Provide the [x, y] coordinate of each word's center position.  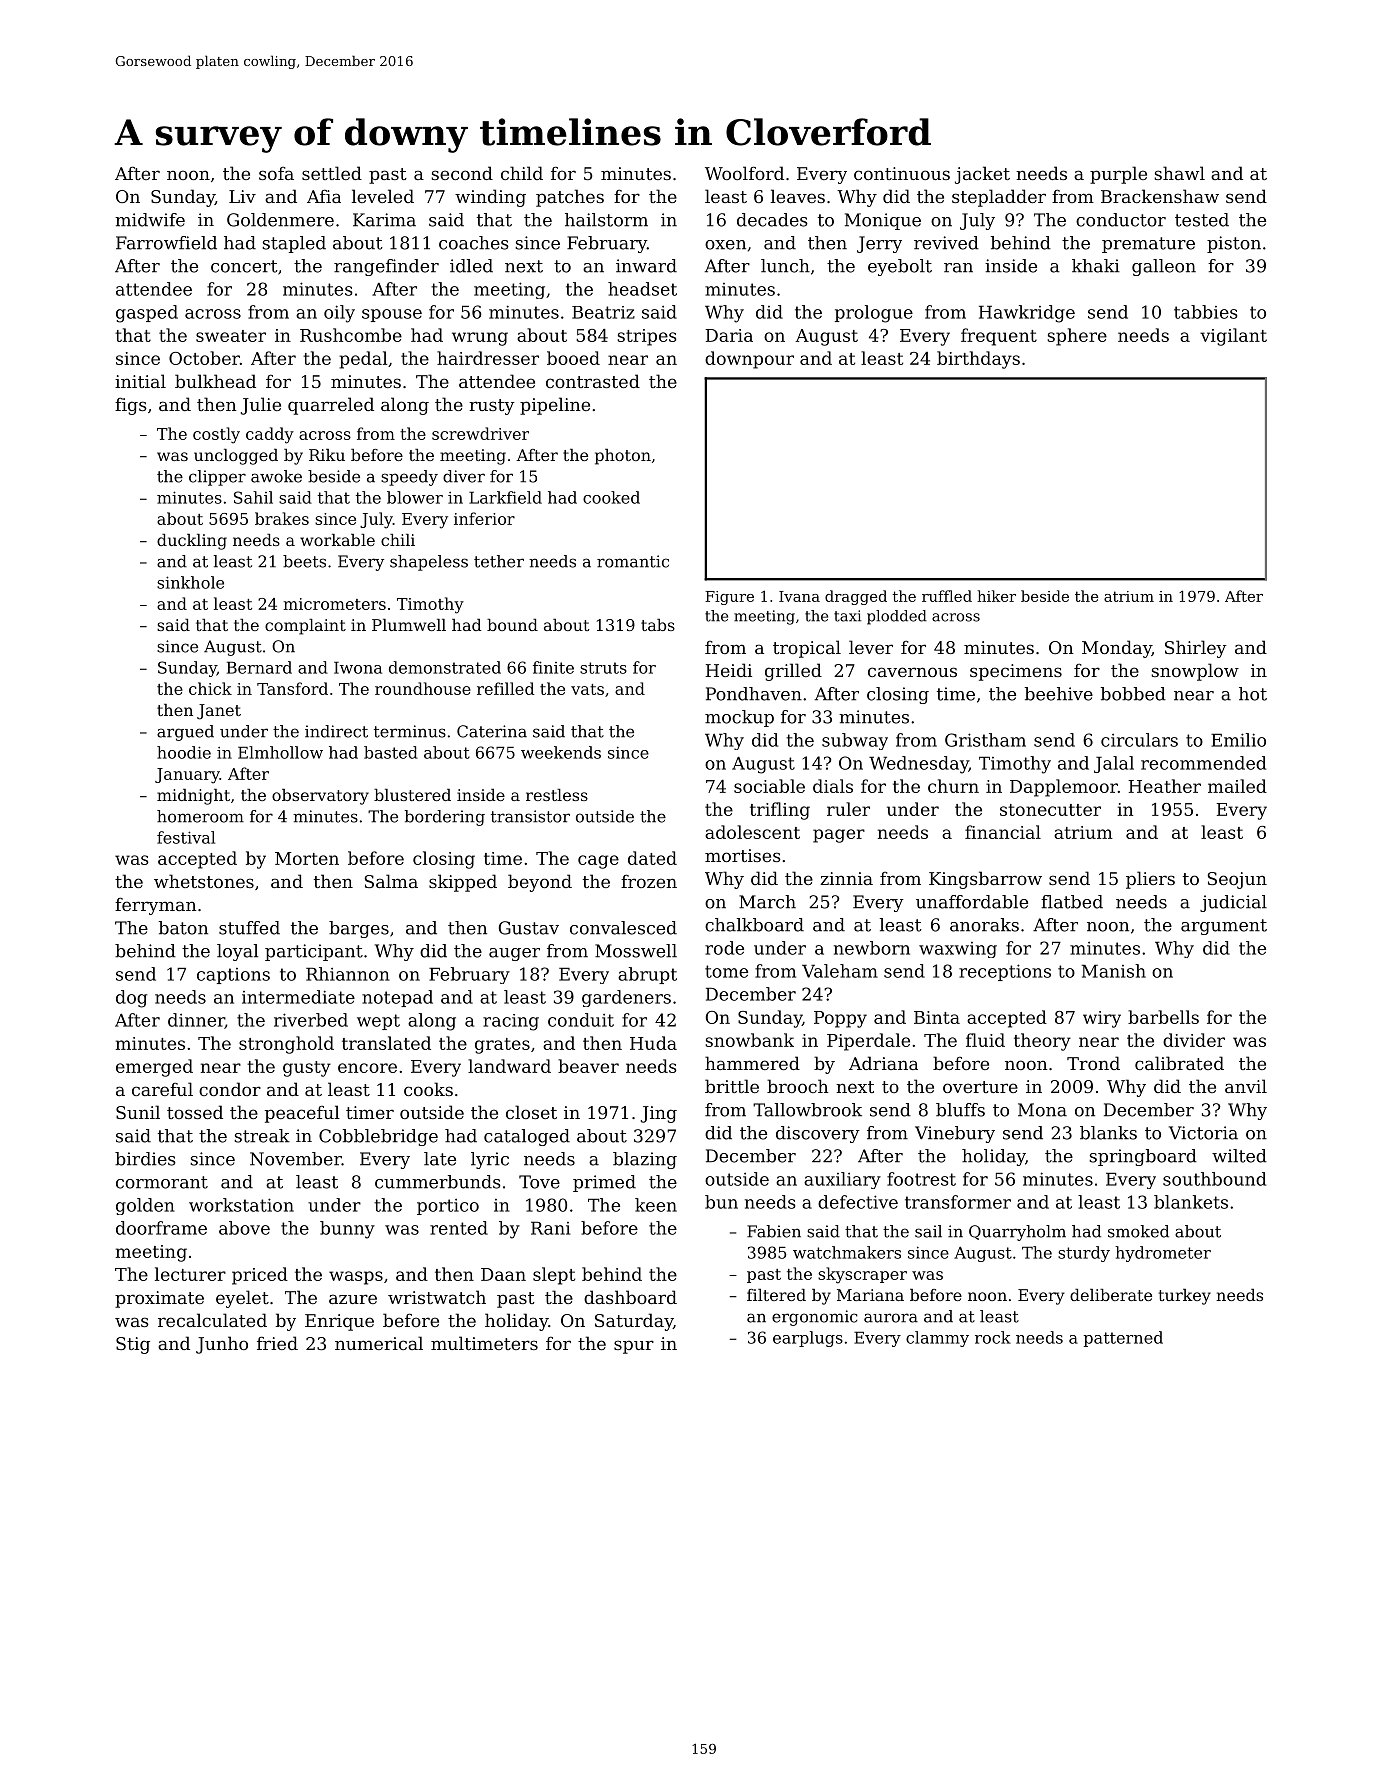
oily [339, 314]
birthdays [978, 360]
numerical [379, 1343]
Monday [1117, 649]
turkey [1184, 1297]
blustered [412, 795]
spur [634, 1347]
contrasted [593, 381]
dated [652, 858]
